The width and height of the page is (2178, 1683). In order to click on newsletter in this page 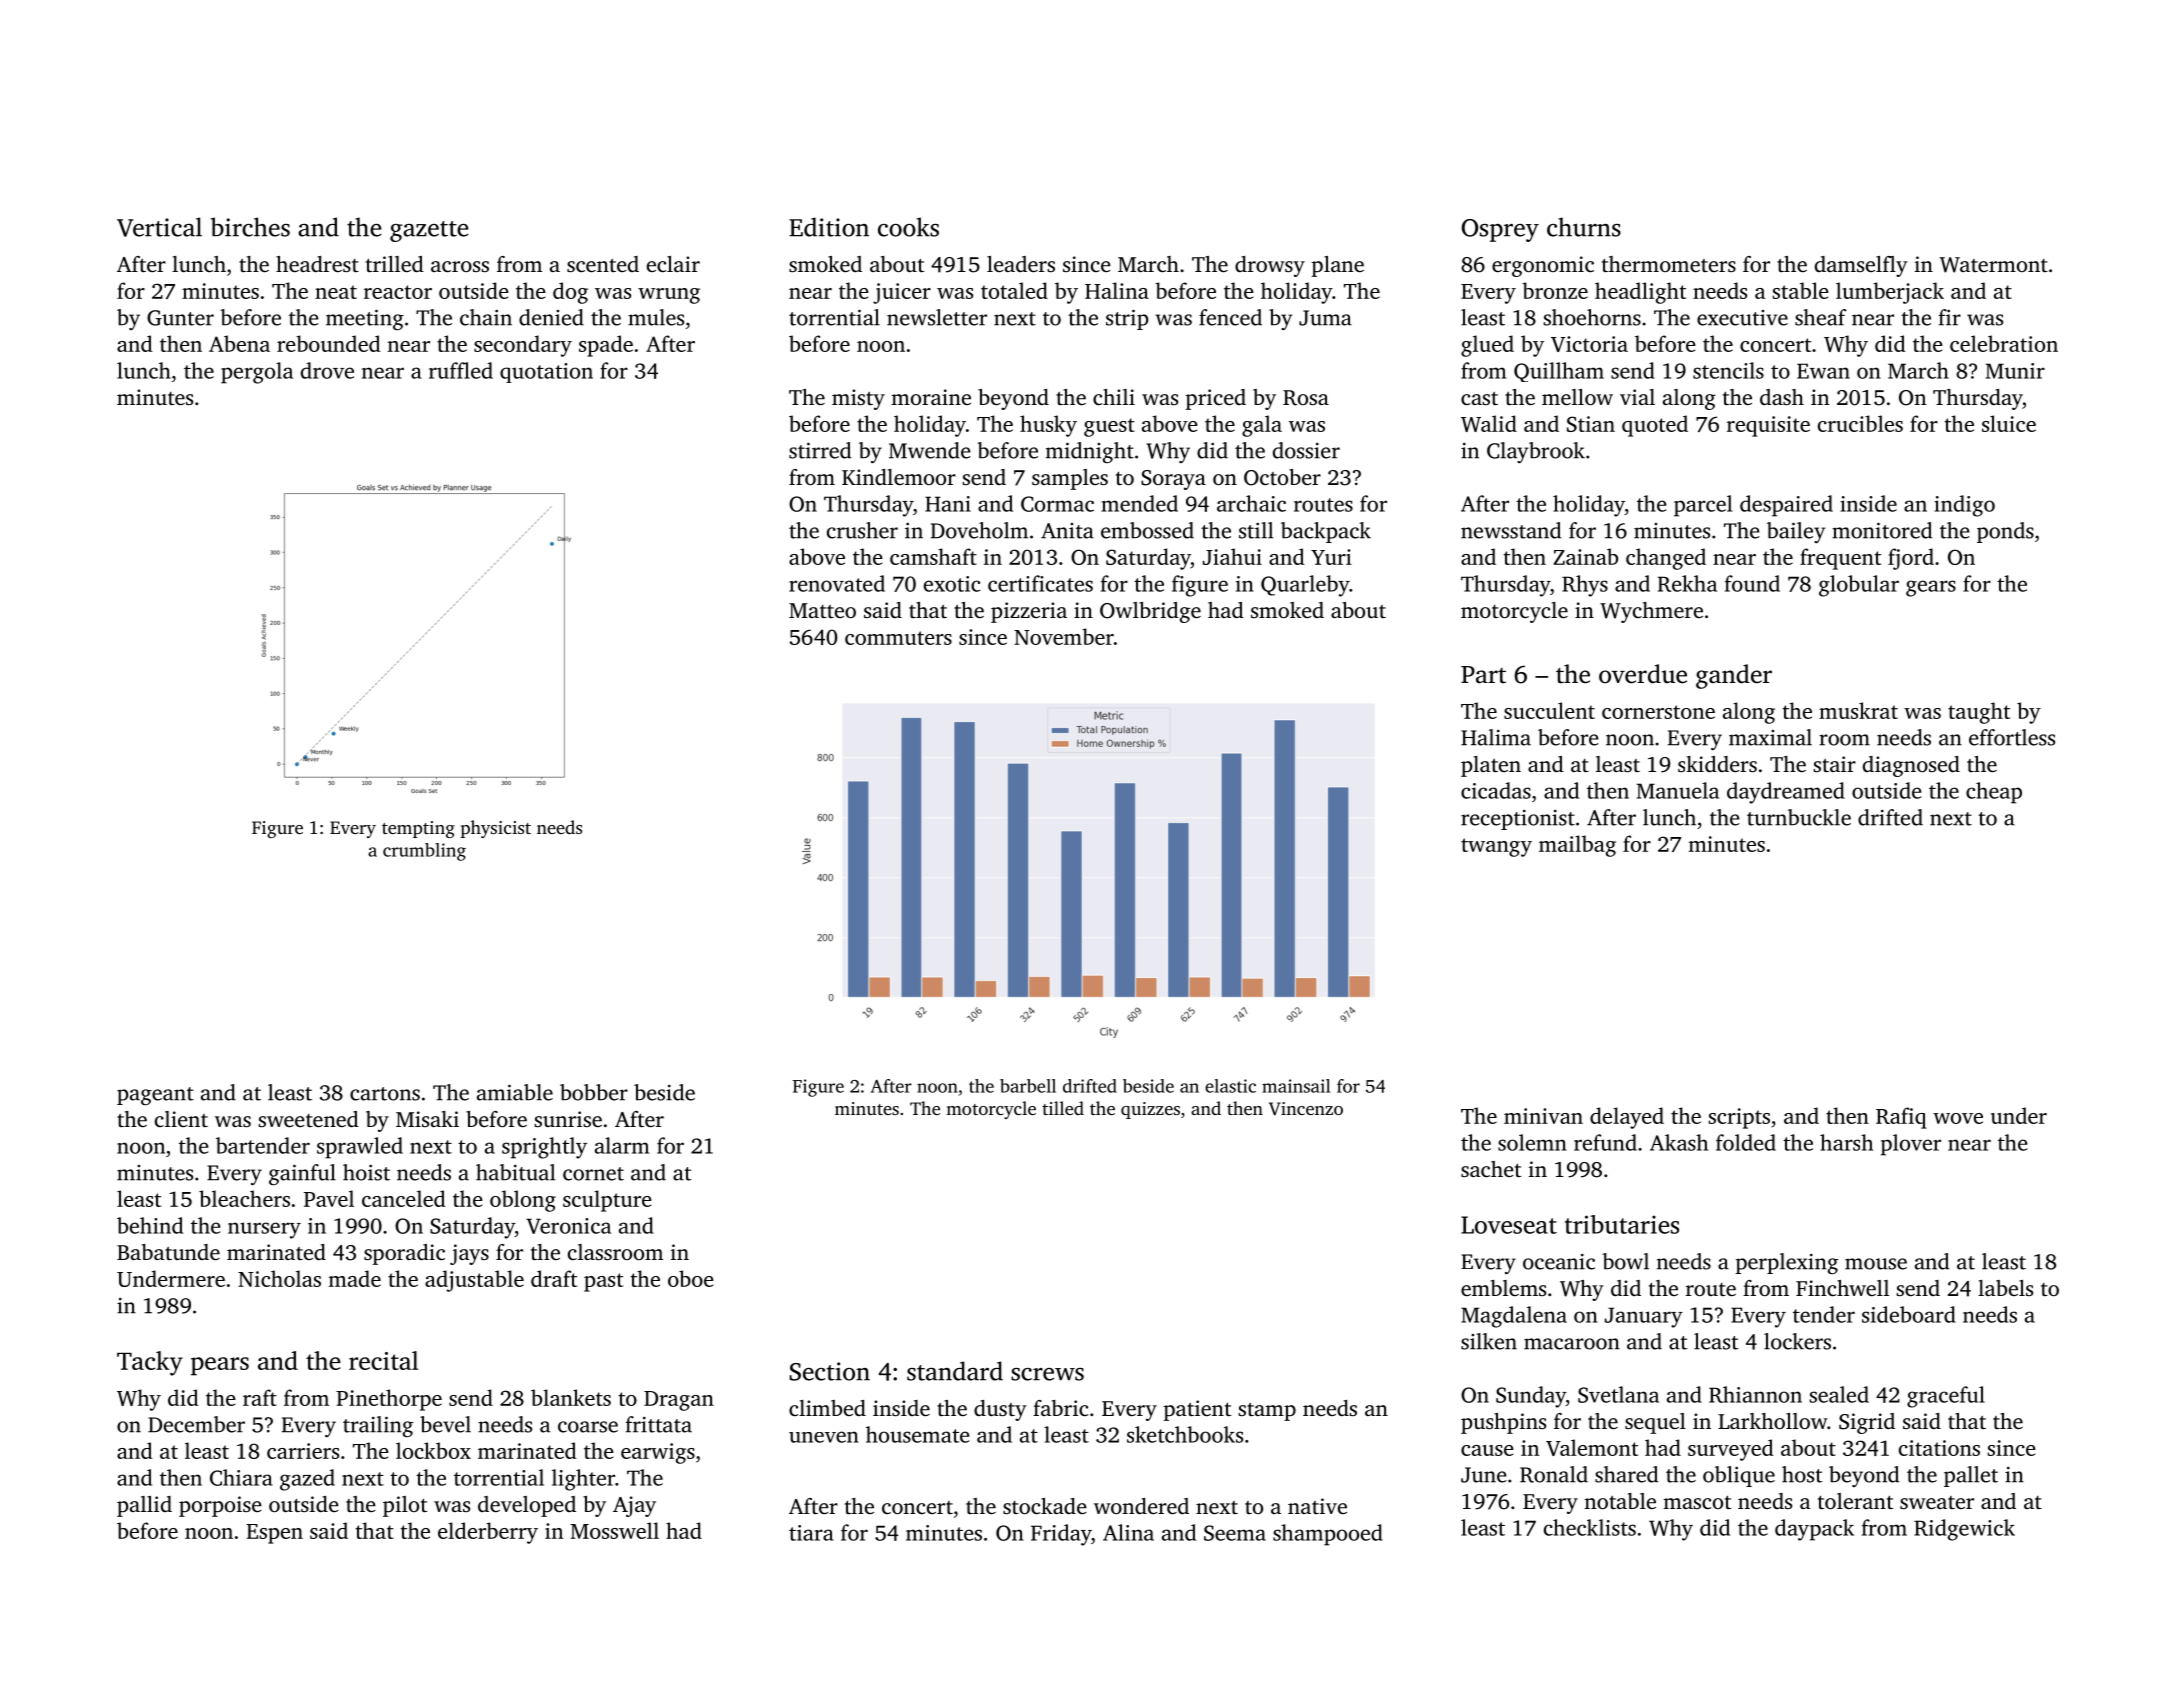, I will do `click(937, 317)`.
